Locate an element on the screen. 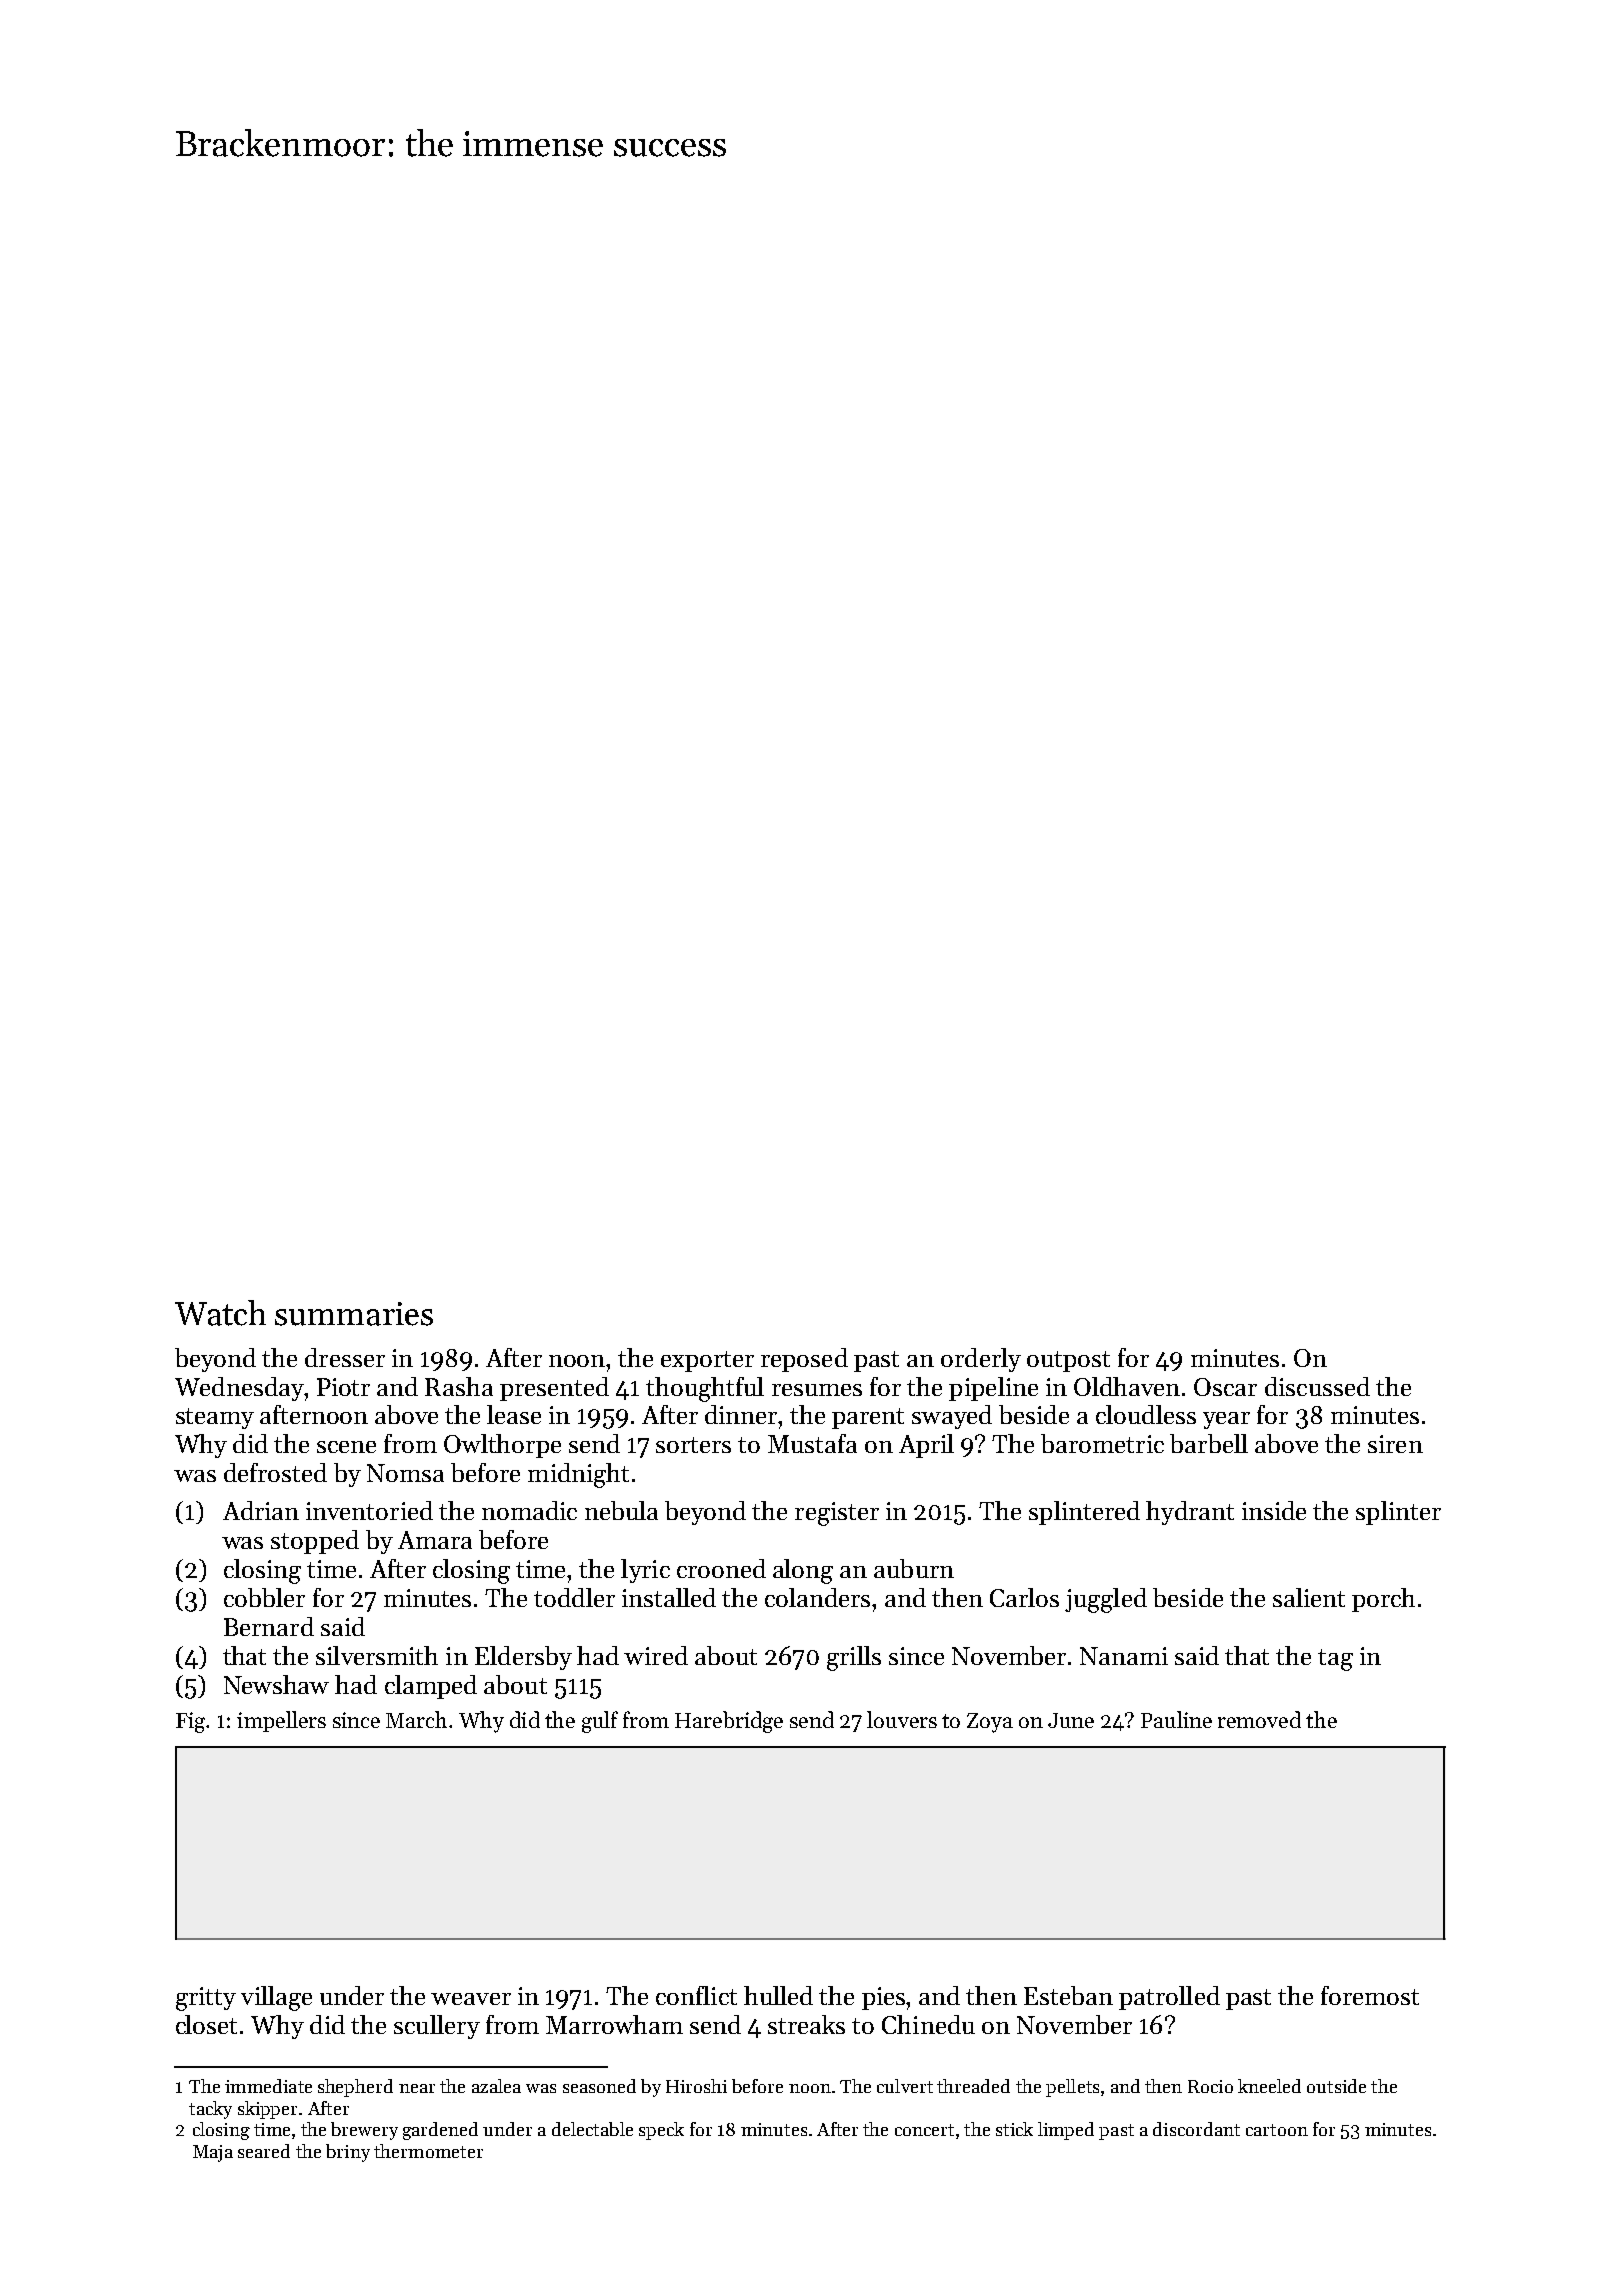 This screenshot has width=1620, height=2292. orderly is located at coordinates (981, 1360).
